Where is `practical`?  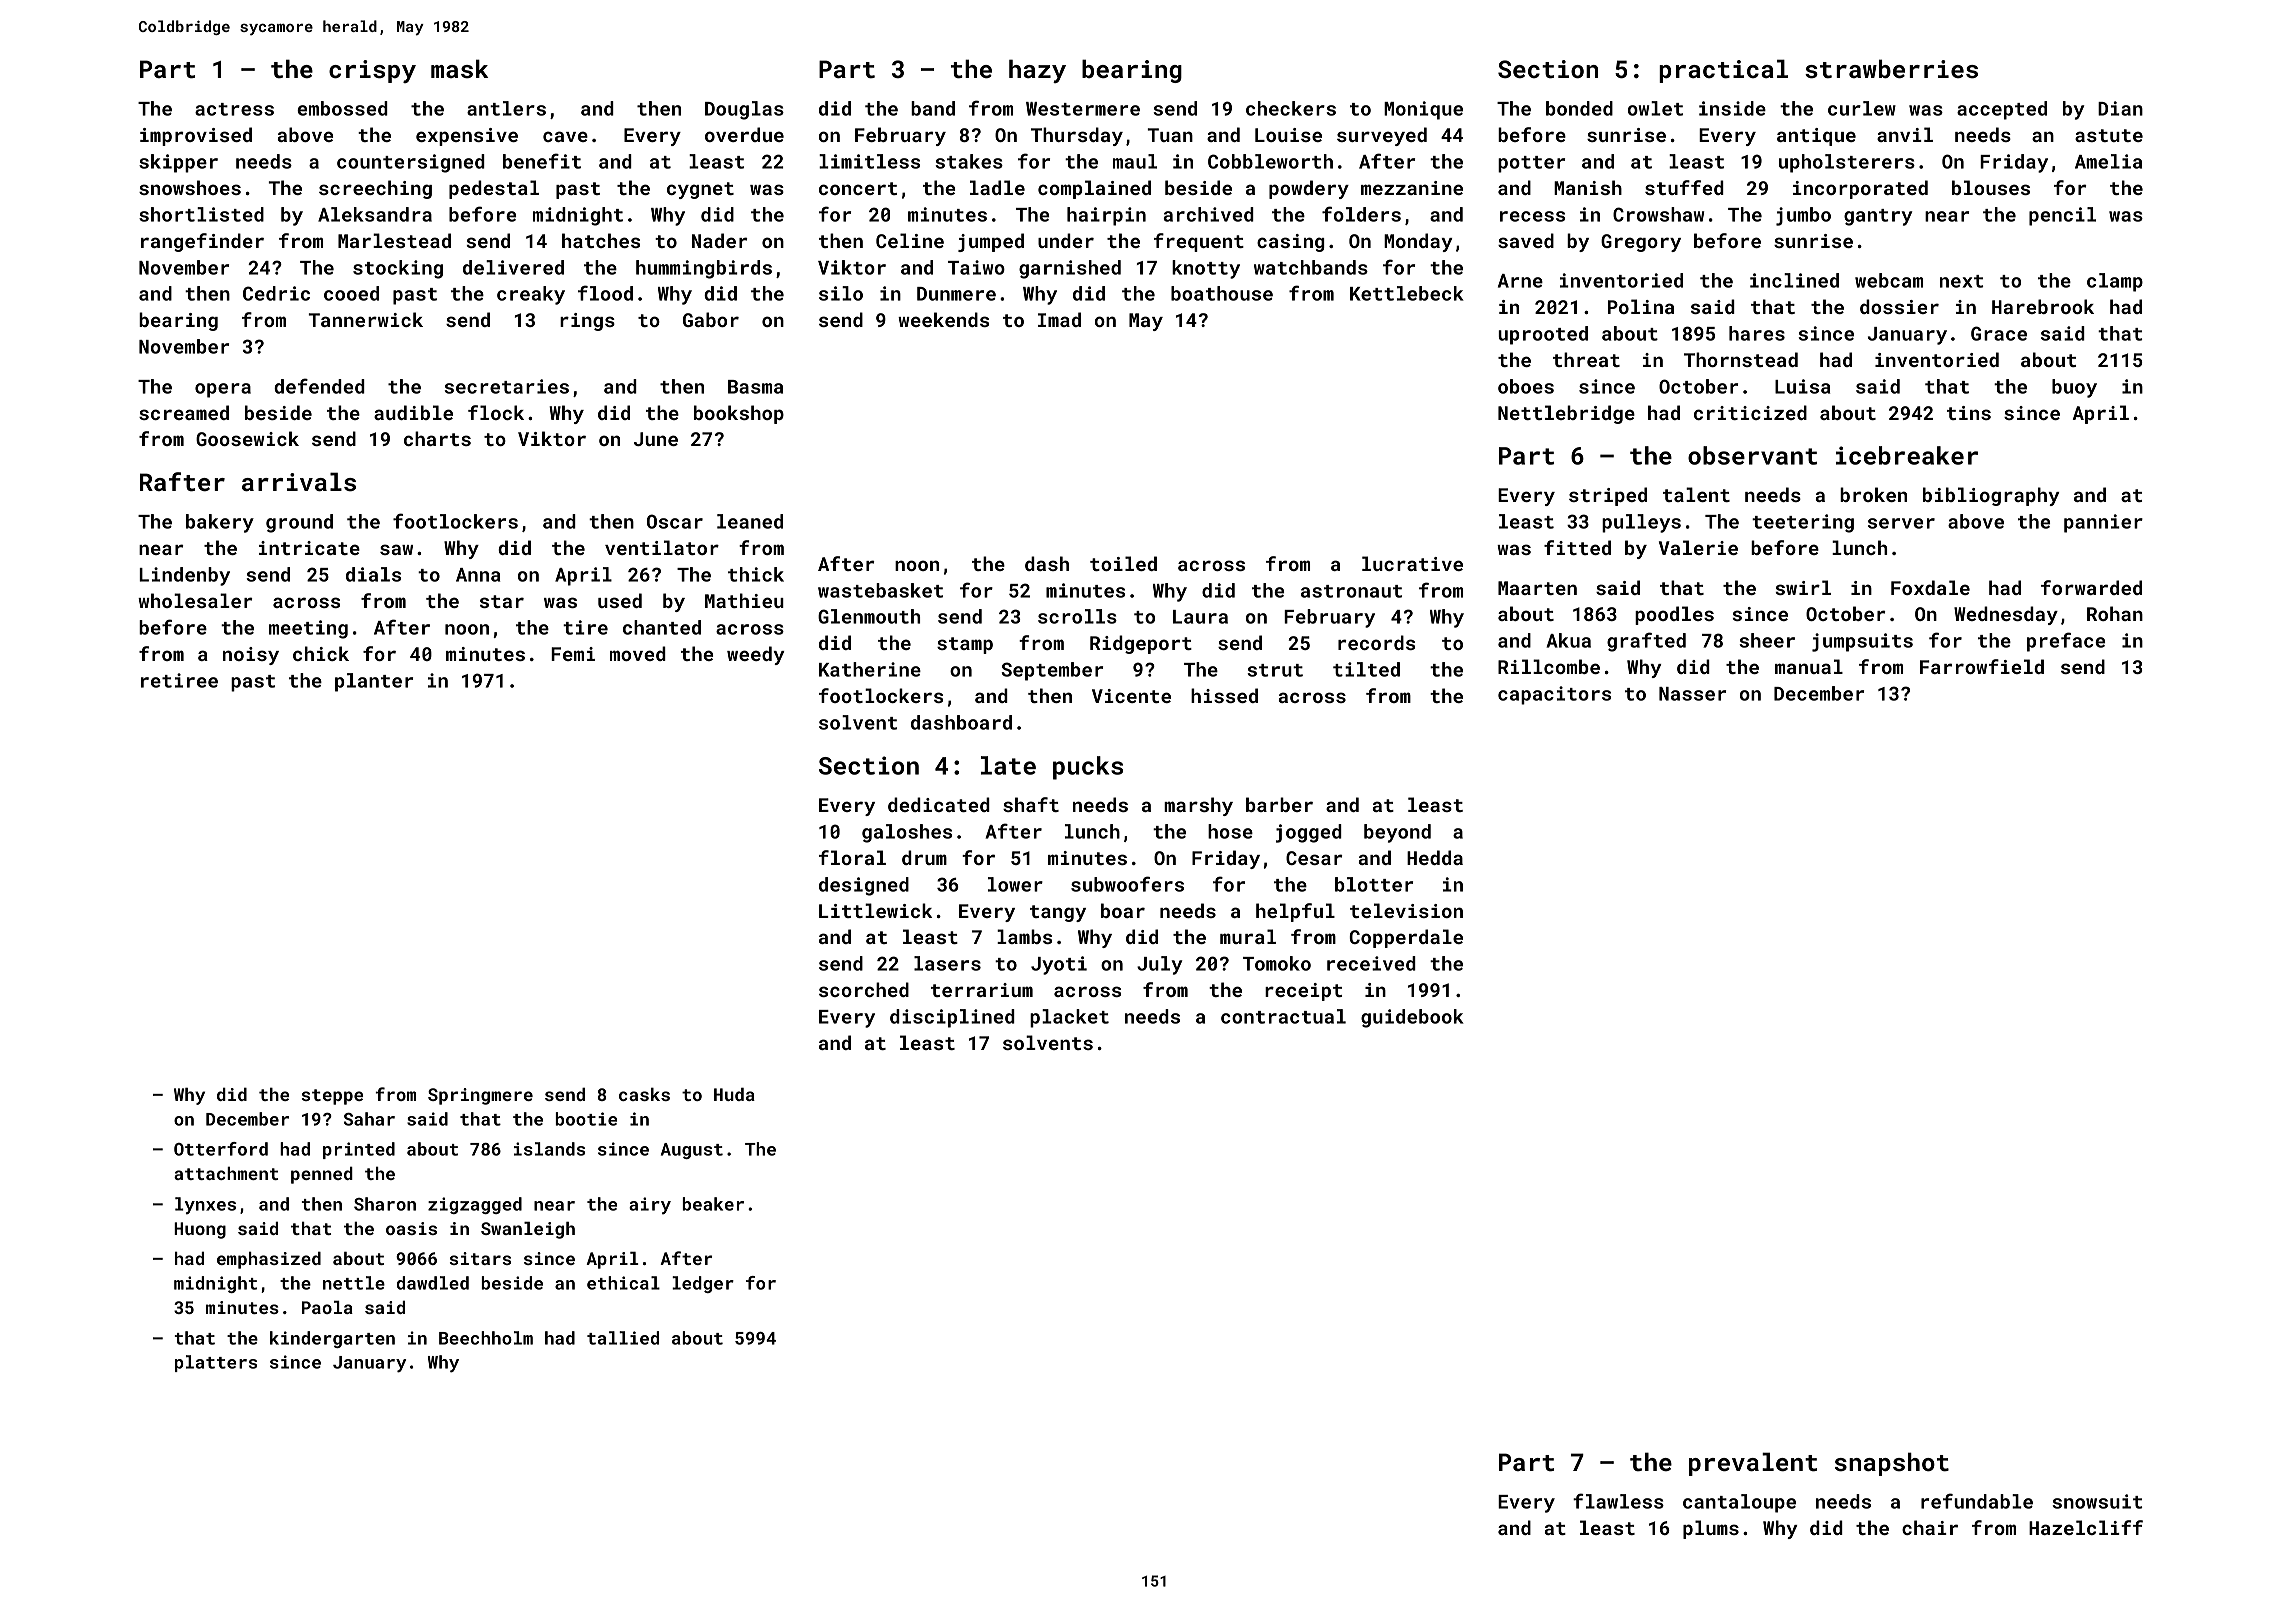 practical is located at coordinates (1723, 71).
